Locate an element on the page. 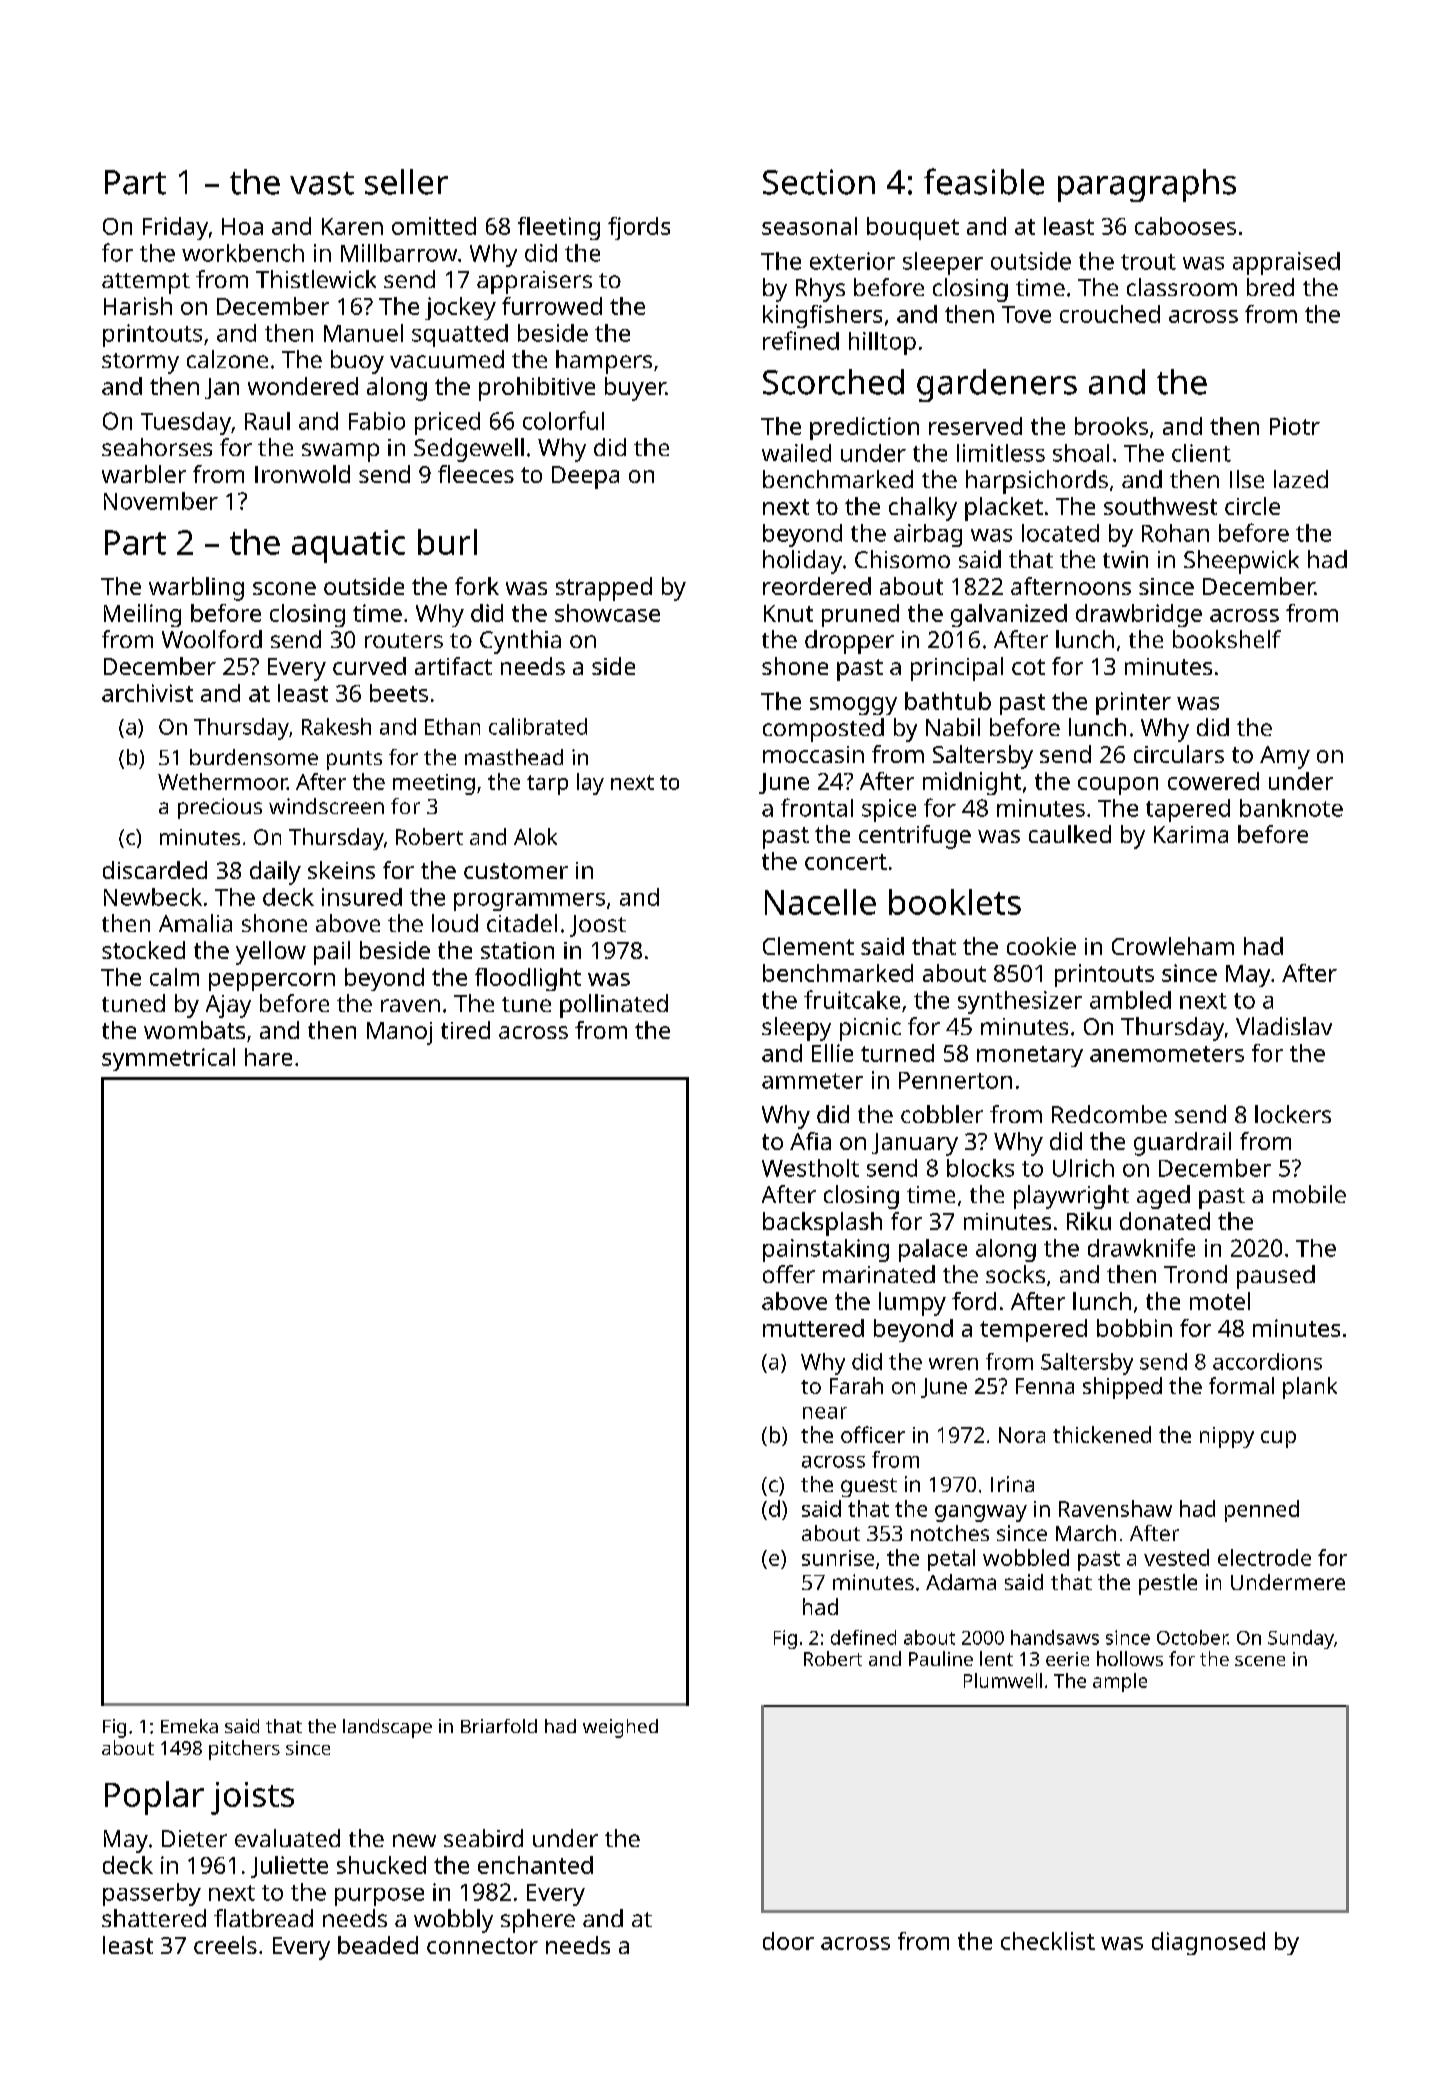  door is located at coordinates (788, 1941).
